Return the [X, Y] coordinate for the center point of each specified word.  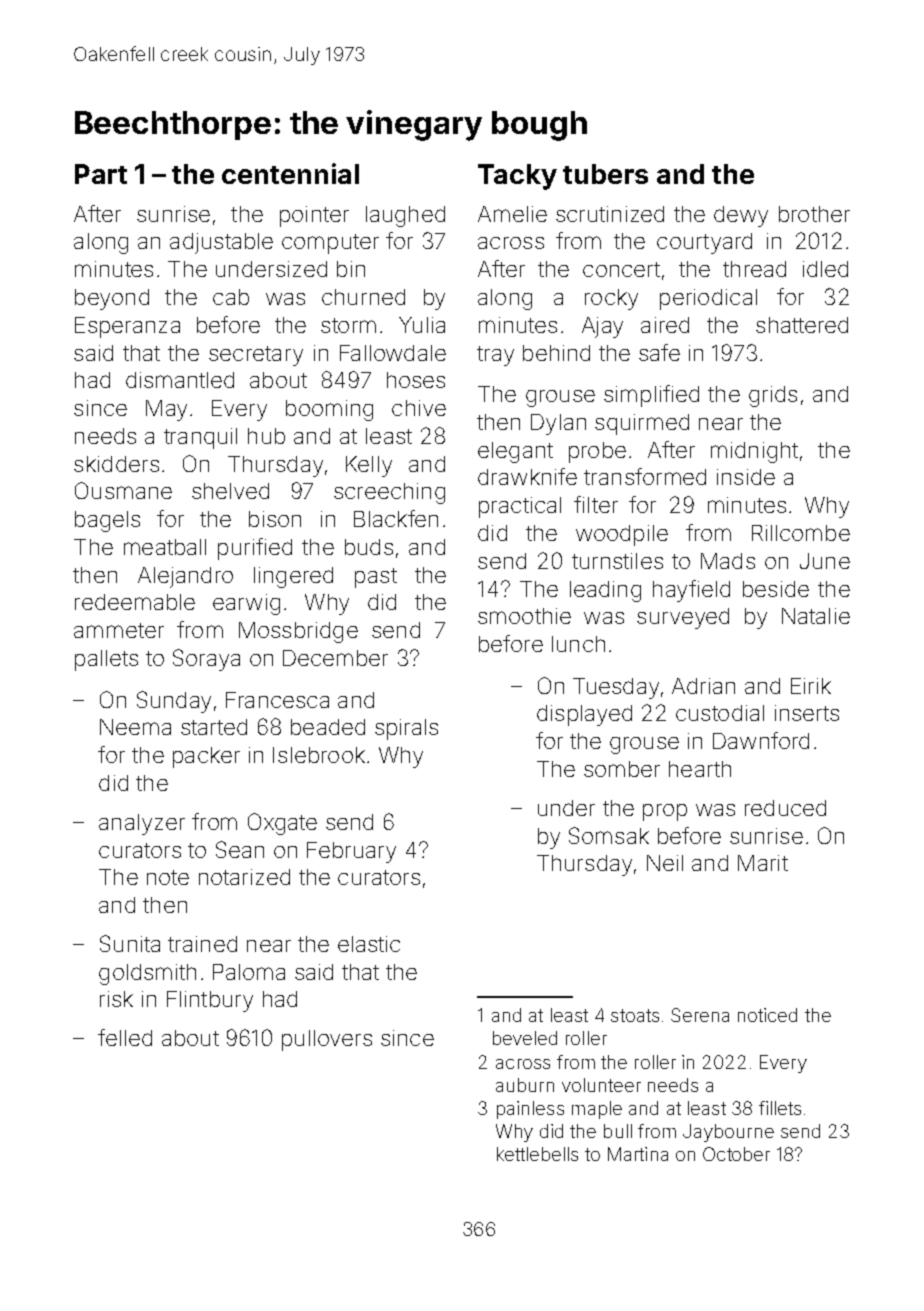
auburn [525, 1085]
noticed [767, 1015]
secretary [256, 356]
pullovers [327, 1040]
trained [202, 944]
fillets [780, 1108]
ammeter [119, 630]
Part [101, 174]
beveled [525, 1038]
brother [814, 214]
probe [597, 452]
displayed [584, 715]
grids [773, 396]
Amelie [512, 214]
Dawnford [761, 740]
